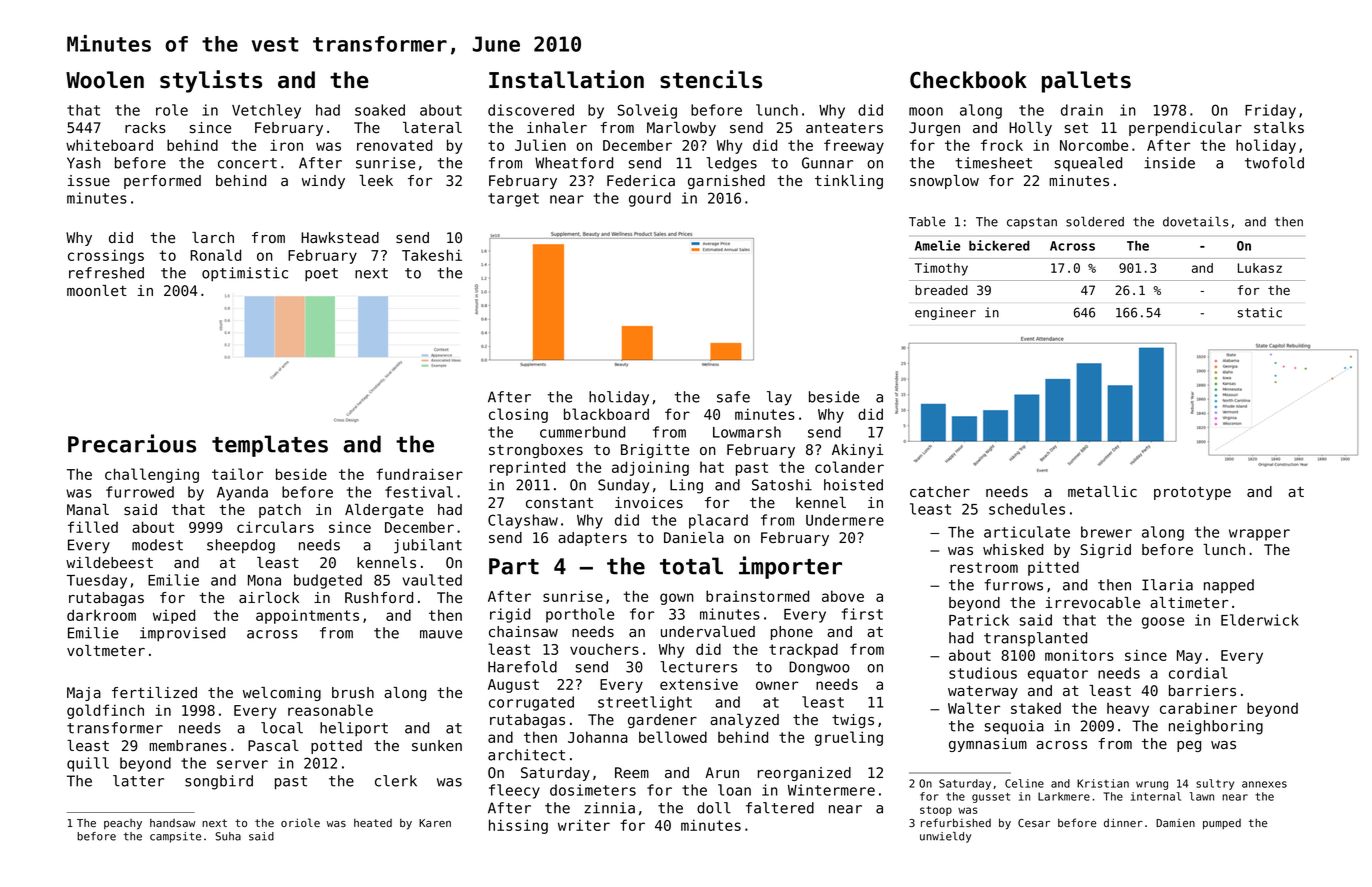  What do you see at coordinates (650, 199) in the document?
I see `gourd` at bounding box center [650, 199].
